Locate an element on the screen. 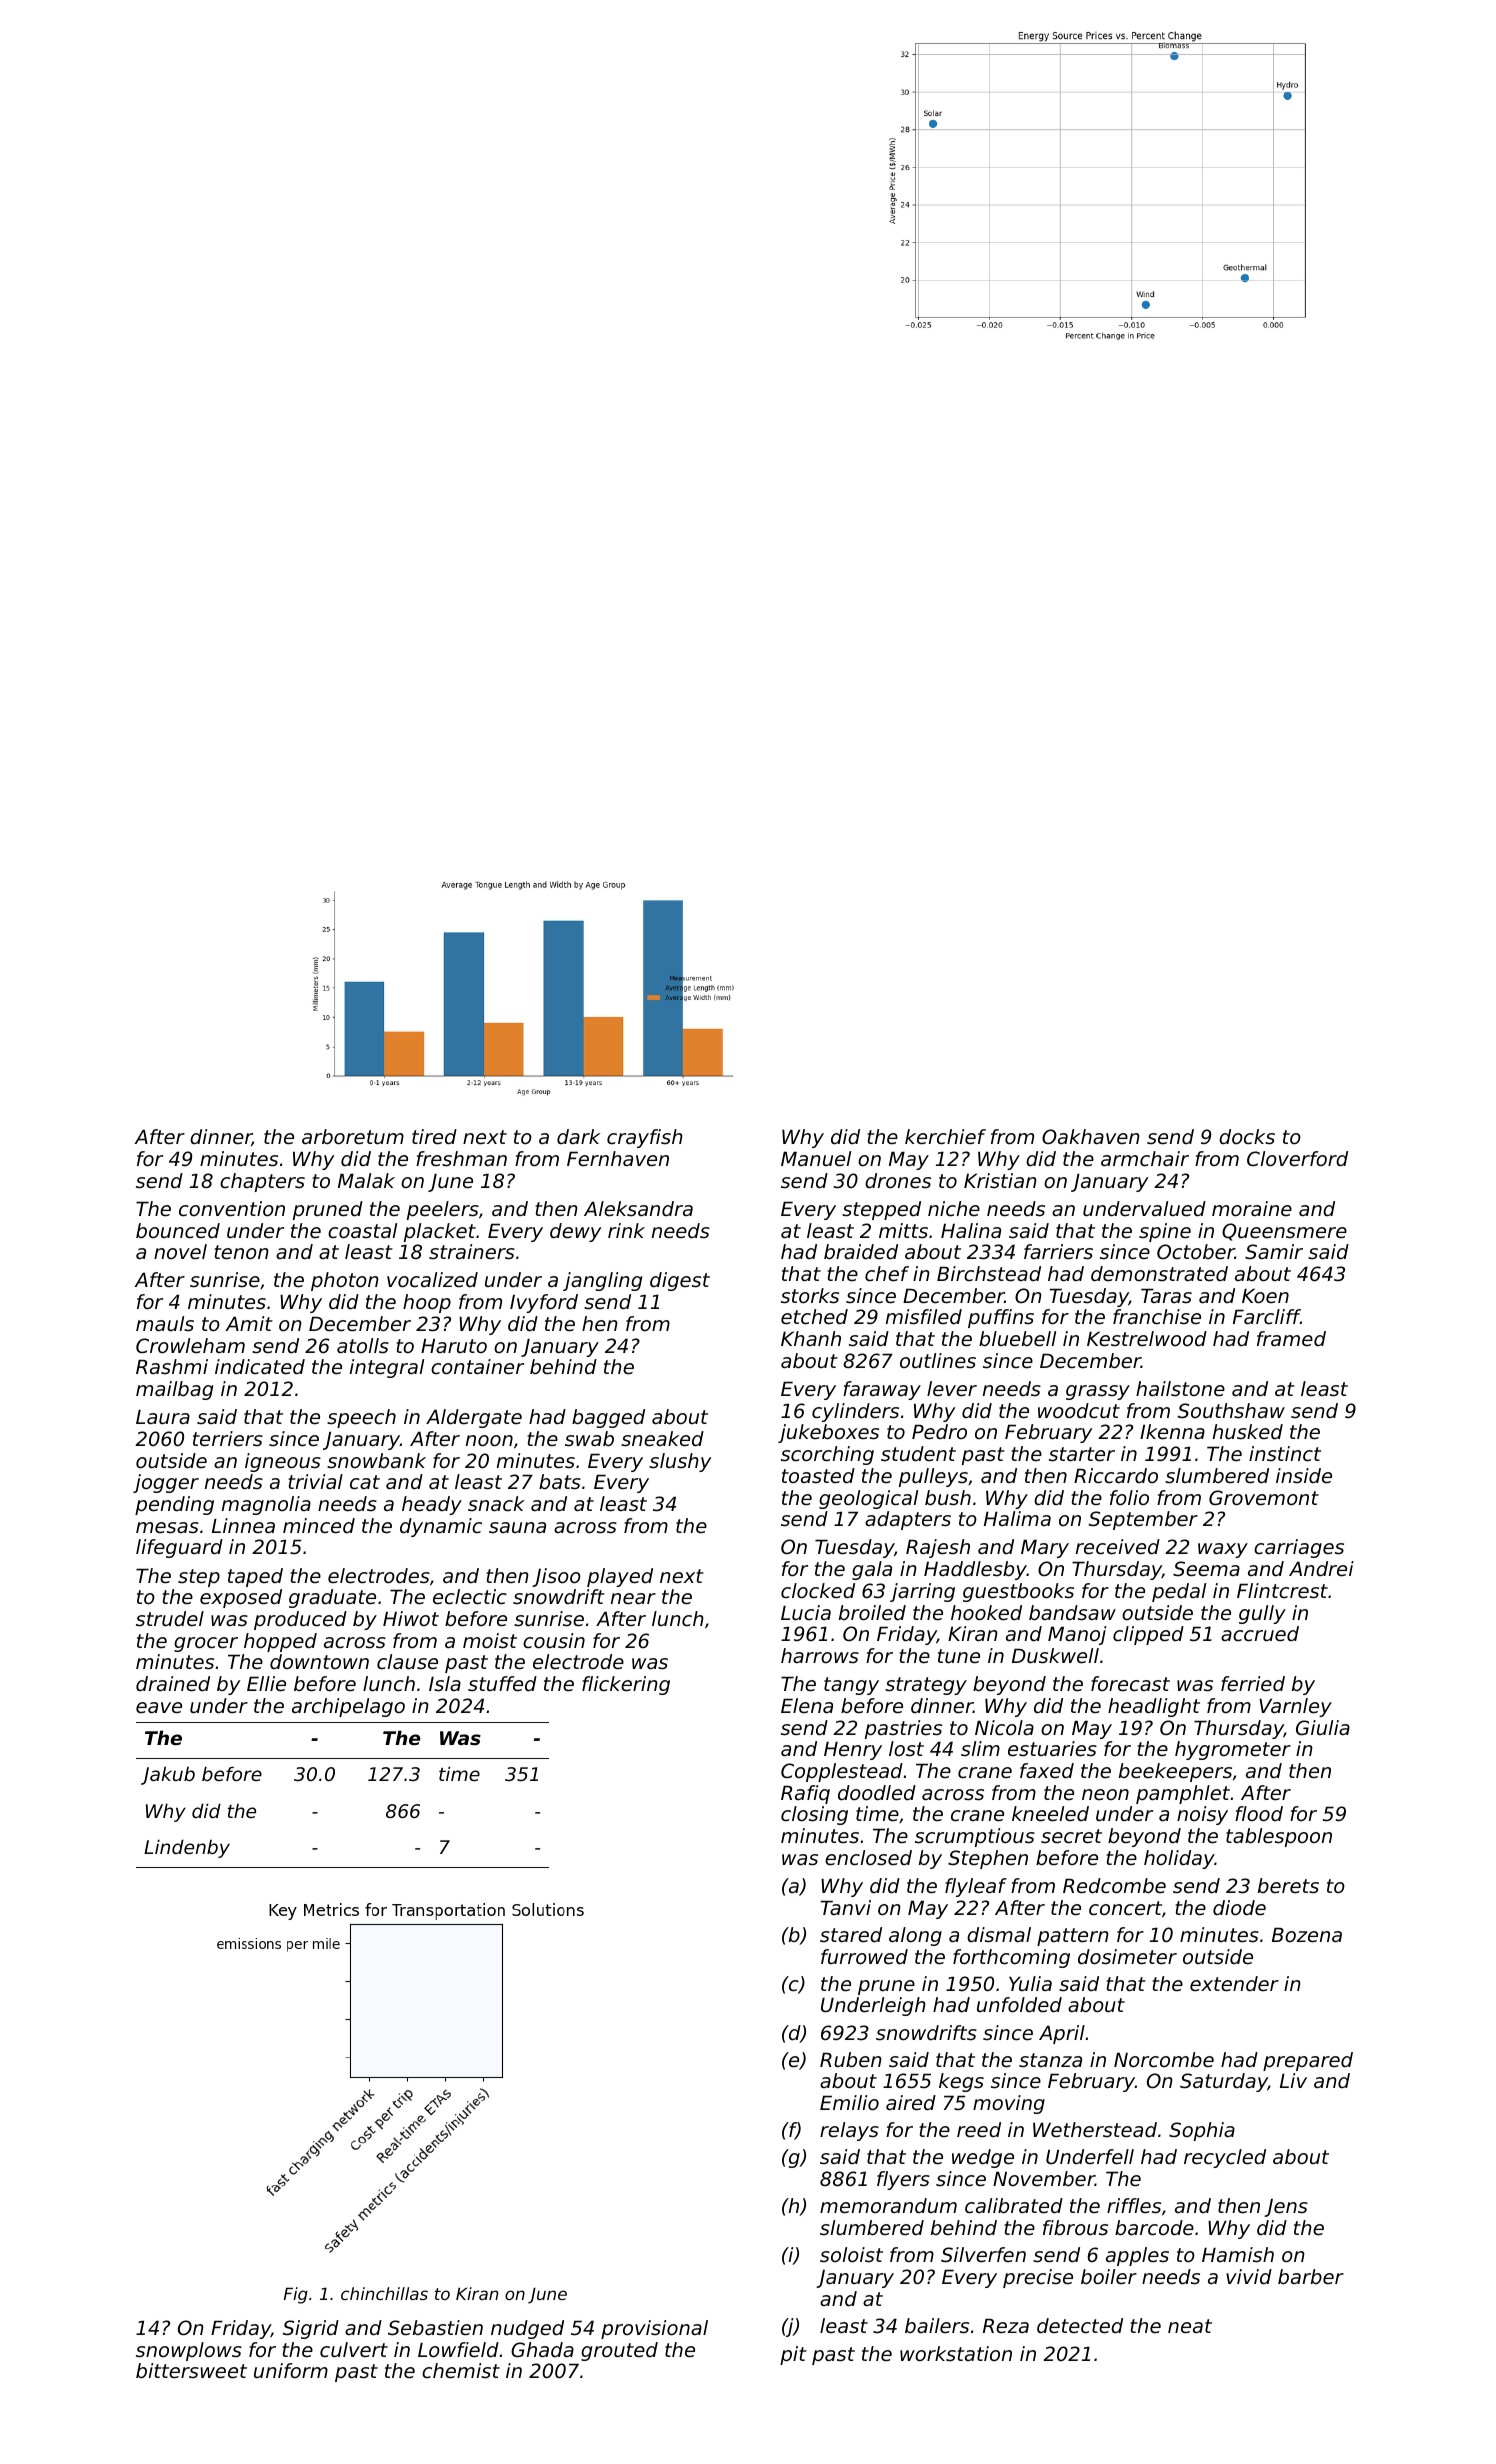 This screenshot has width=1496, height=2464. chemist is located at coordinates (461, 2371).
